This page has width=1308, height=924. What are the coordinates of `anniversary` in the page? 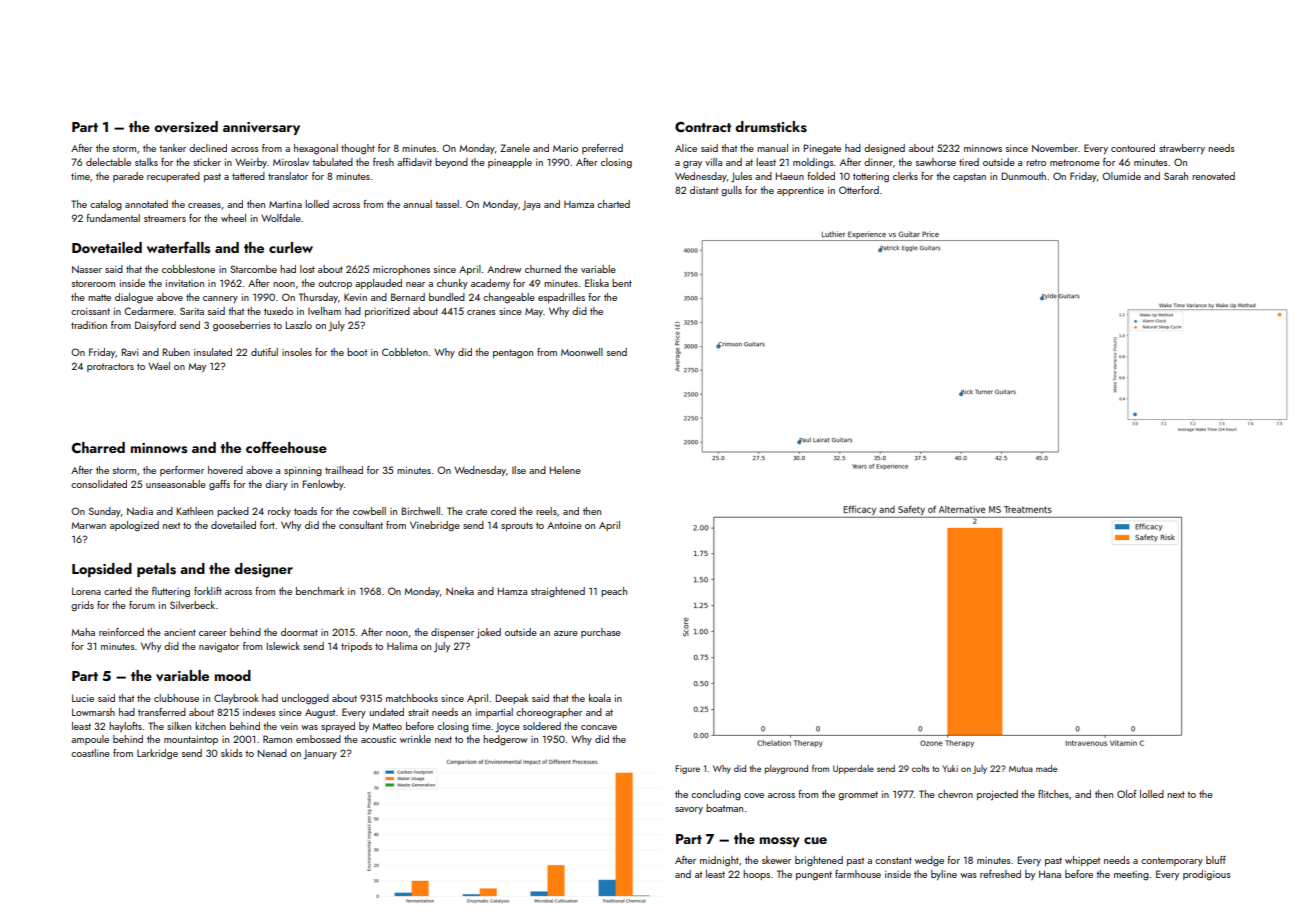 It's located at (261, 128).
